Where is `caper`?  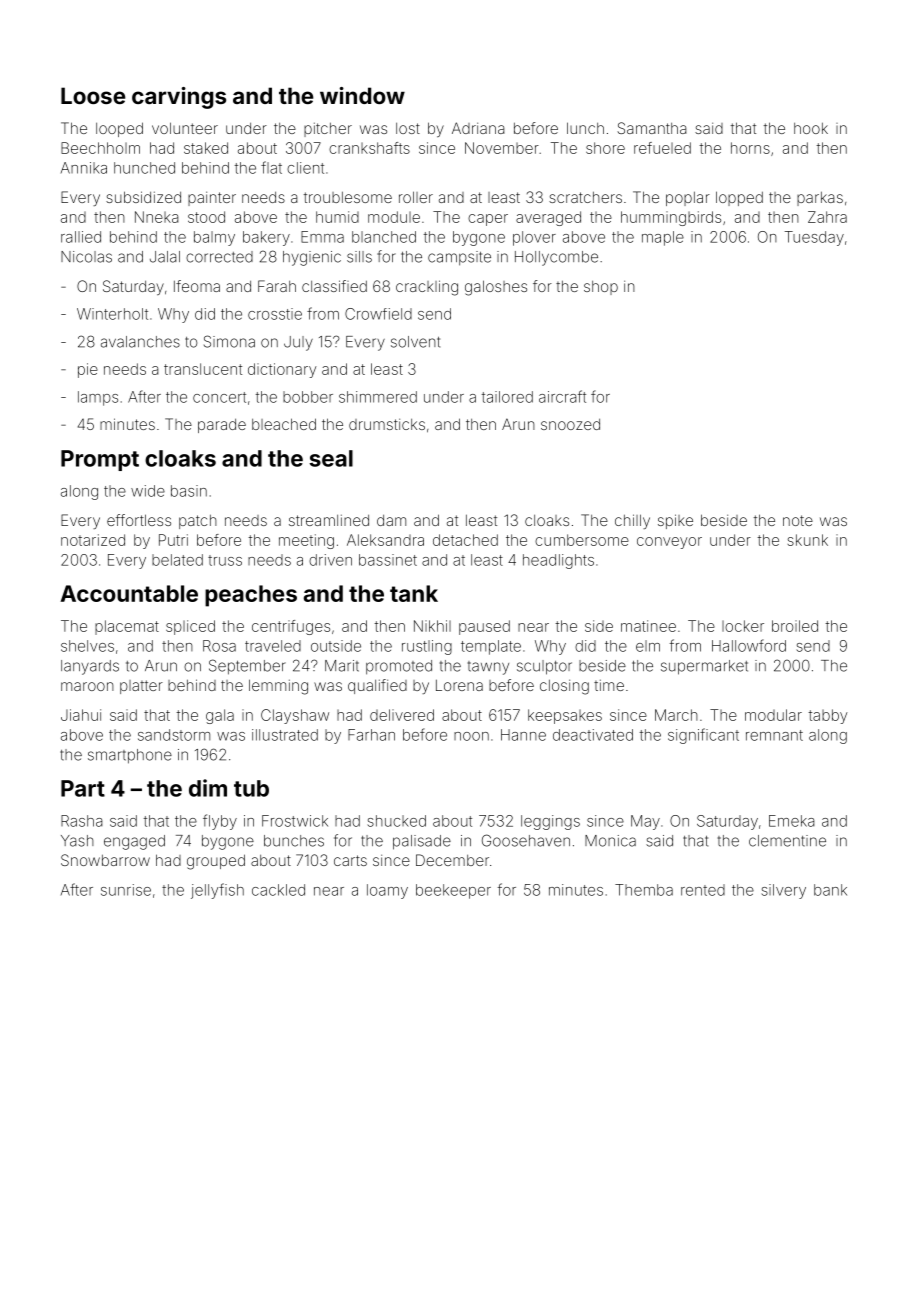 caper is located at coordinates (488, 220).
